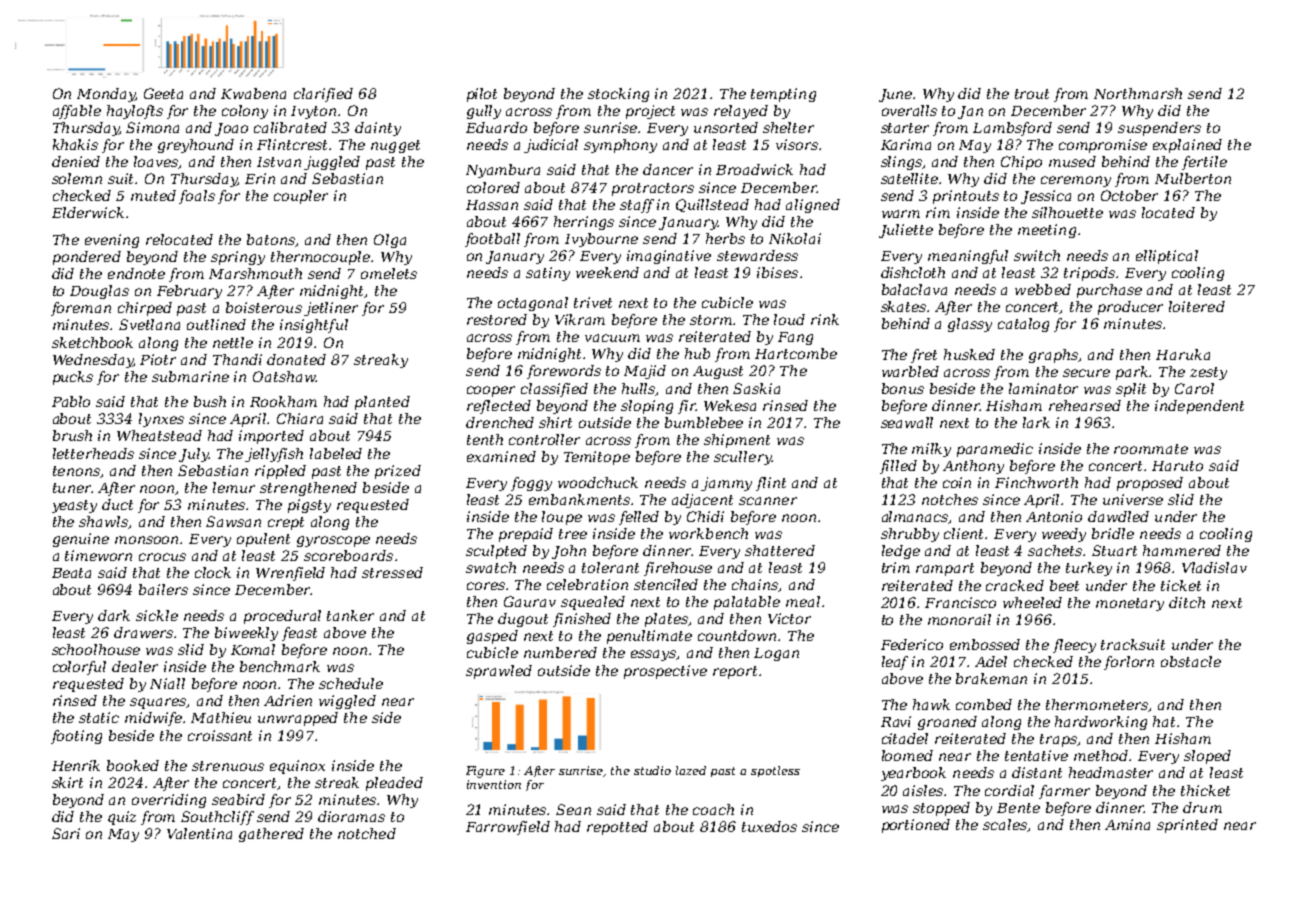 Image resolution: width=1308 pixels, height=924 pixels. Describe the element at coordinates (482, 95) in the screenshot. I see `pilot` at that location.
